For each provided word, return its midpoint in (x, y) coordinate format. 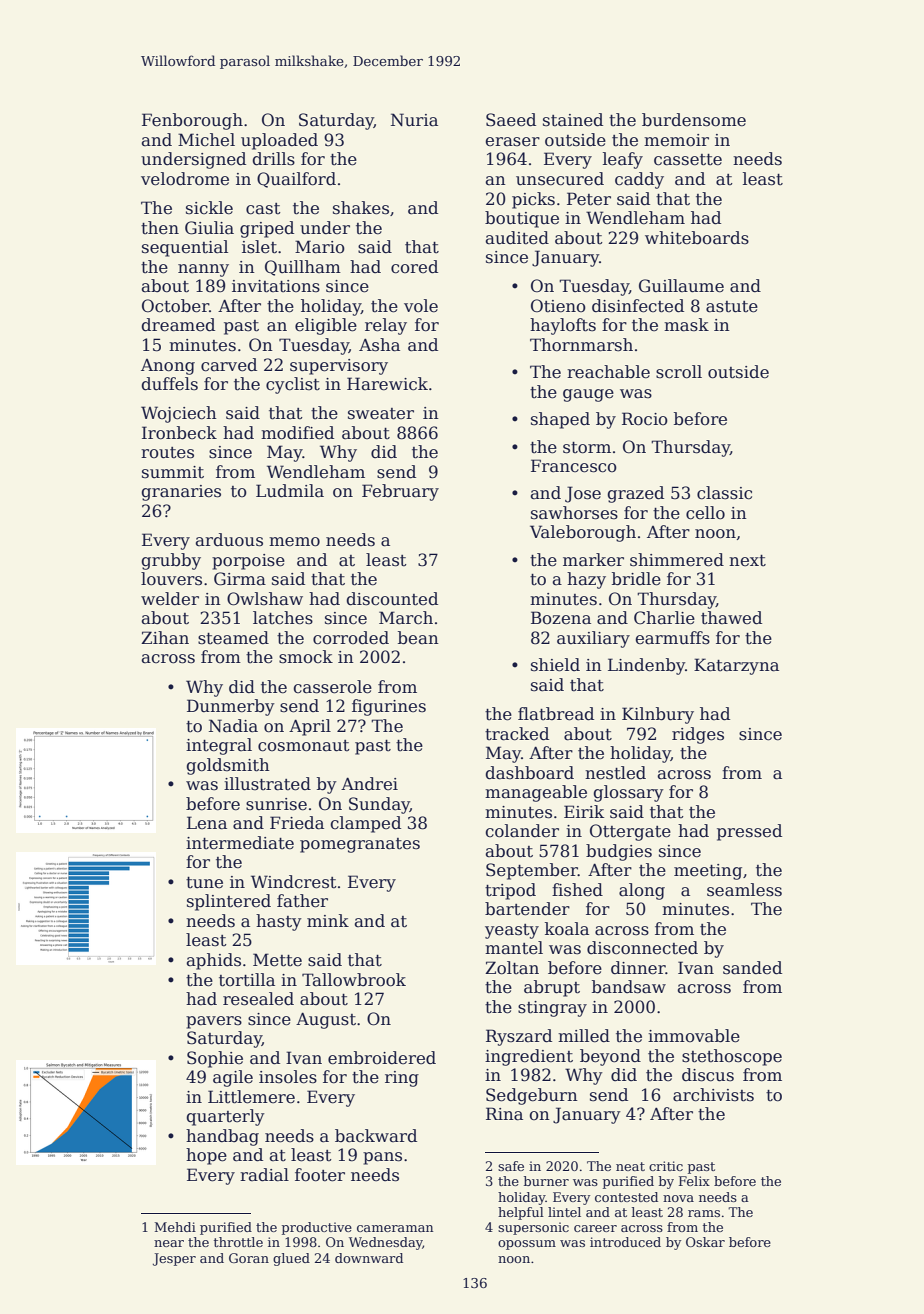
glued (291, 1259)
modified (297, 433)
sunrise (276, 804)
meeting (708, 872)
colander (522, 831)
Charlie (664, 618)
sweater (381, 414)
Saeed (511, 120)
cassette (688, 160)
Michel (206, 140)
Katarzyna (736, 666)
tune (204, 883)
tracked (517, 734)
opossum (527, 1245)
